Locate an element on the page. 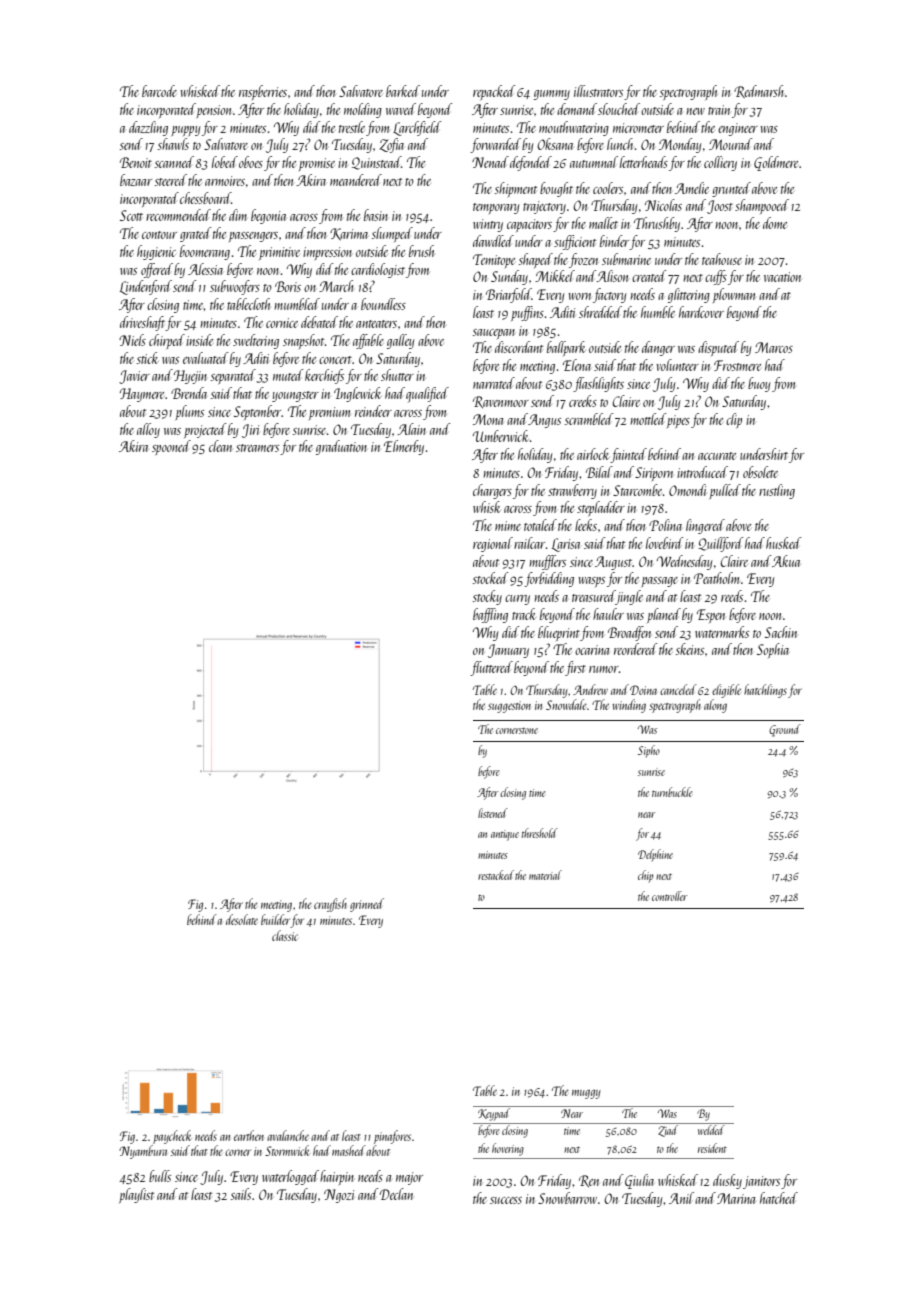 This image has width=924, height=1308. subwoofers is located at coordinates (235, 287).
